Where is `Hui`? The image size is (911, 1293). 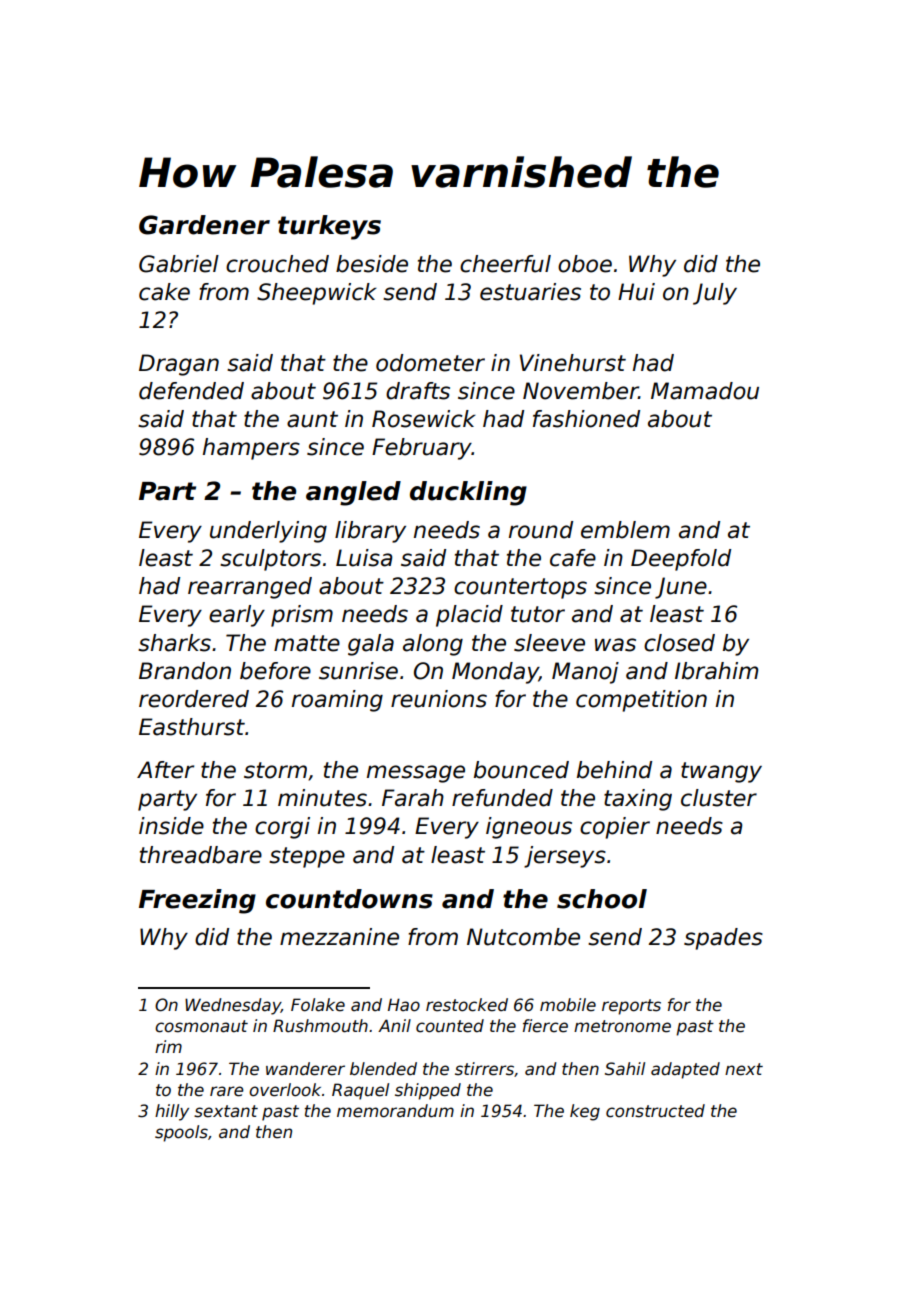
Hui is located at coordinates (636, 292).
